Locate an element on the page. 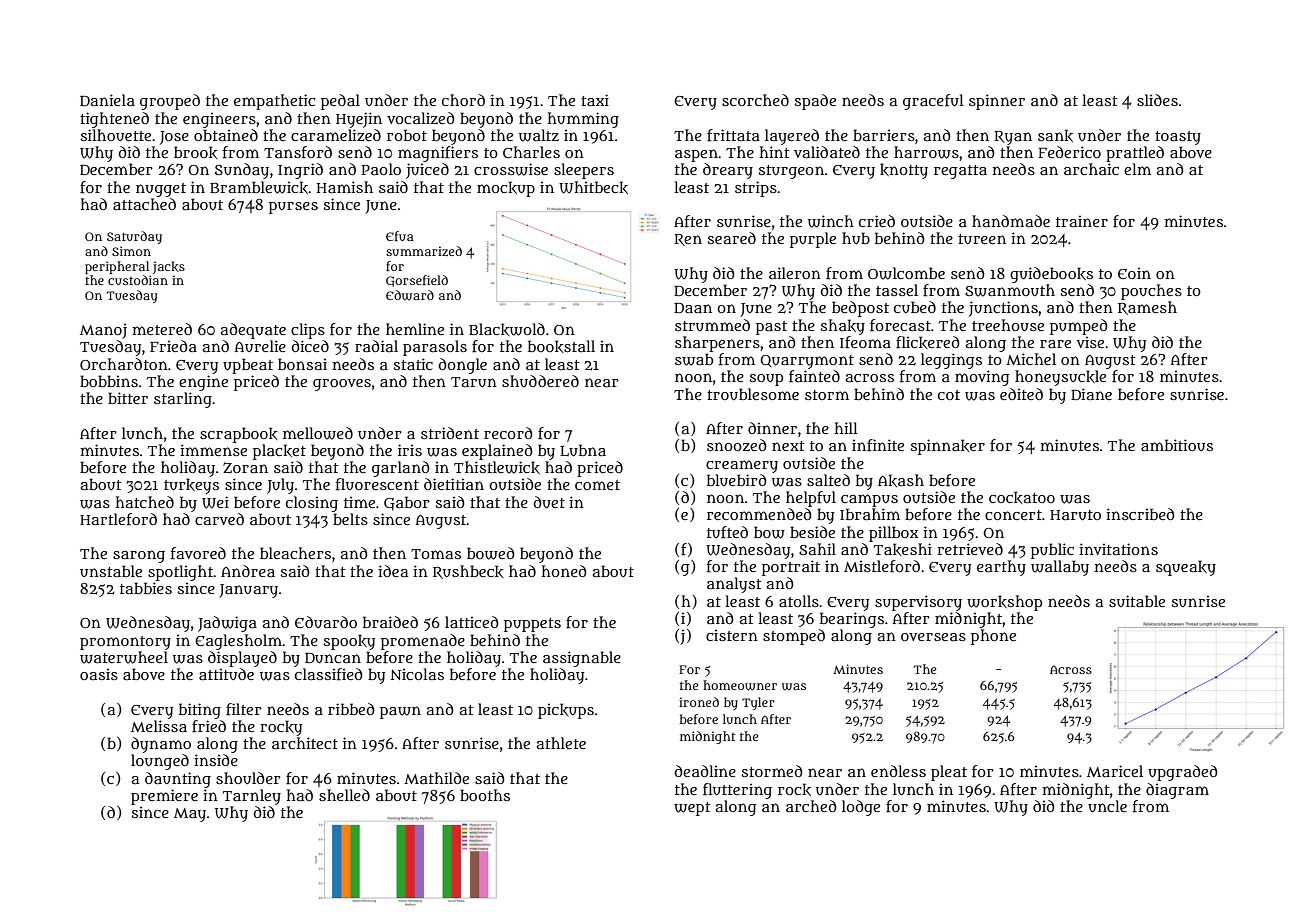  ambitious is located at coordinates (1177, 445).
